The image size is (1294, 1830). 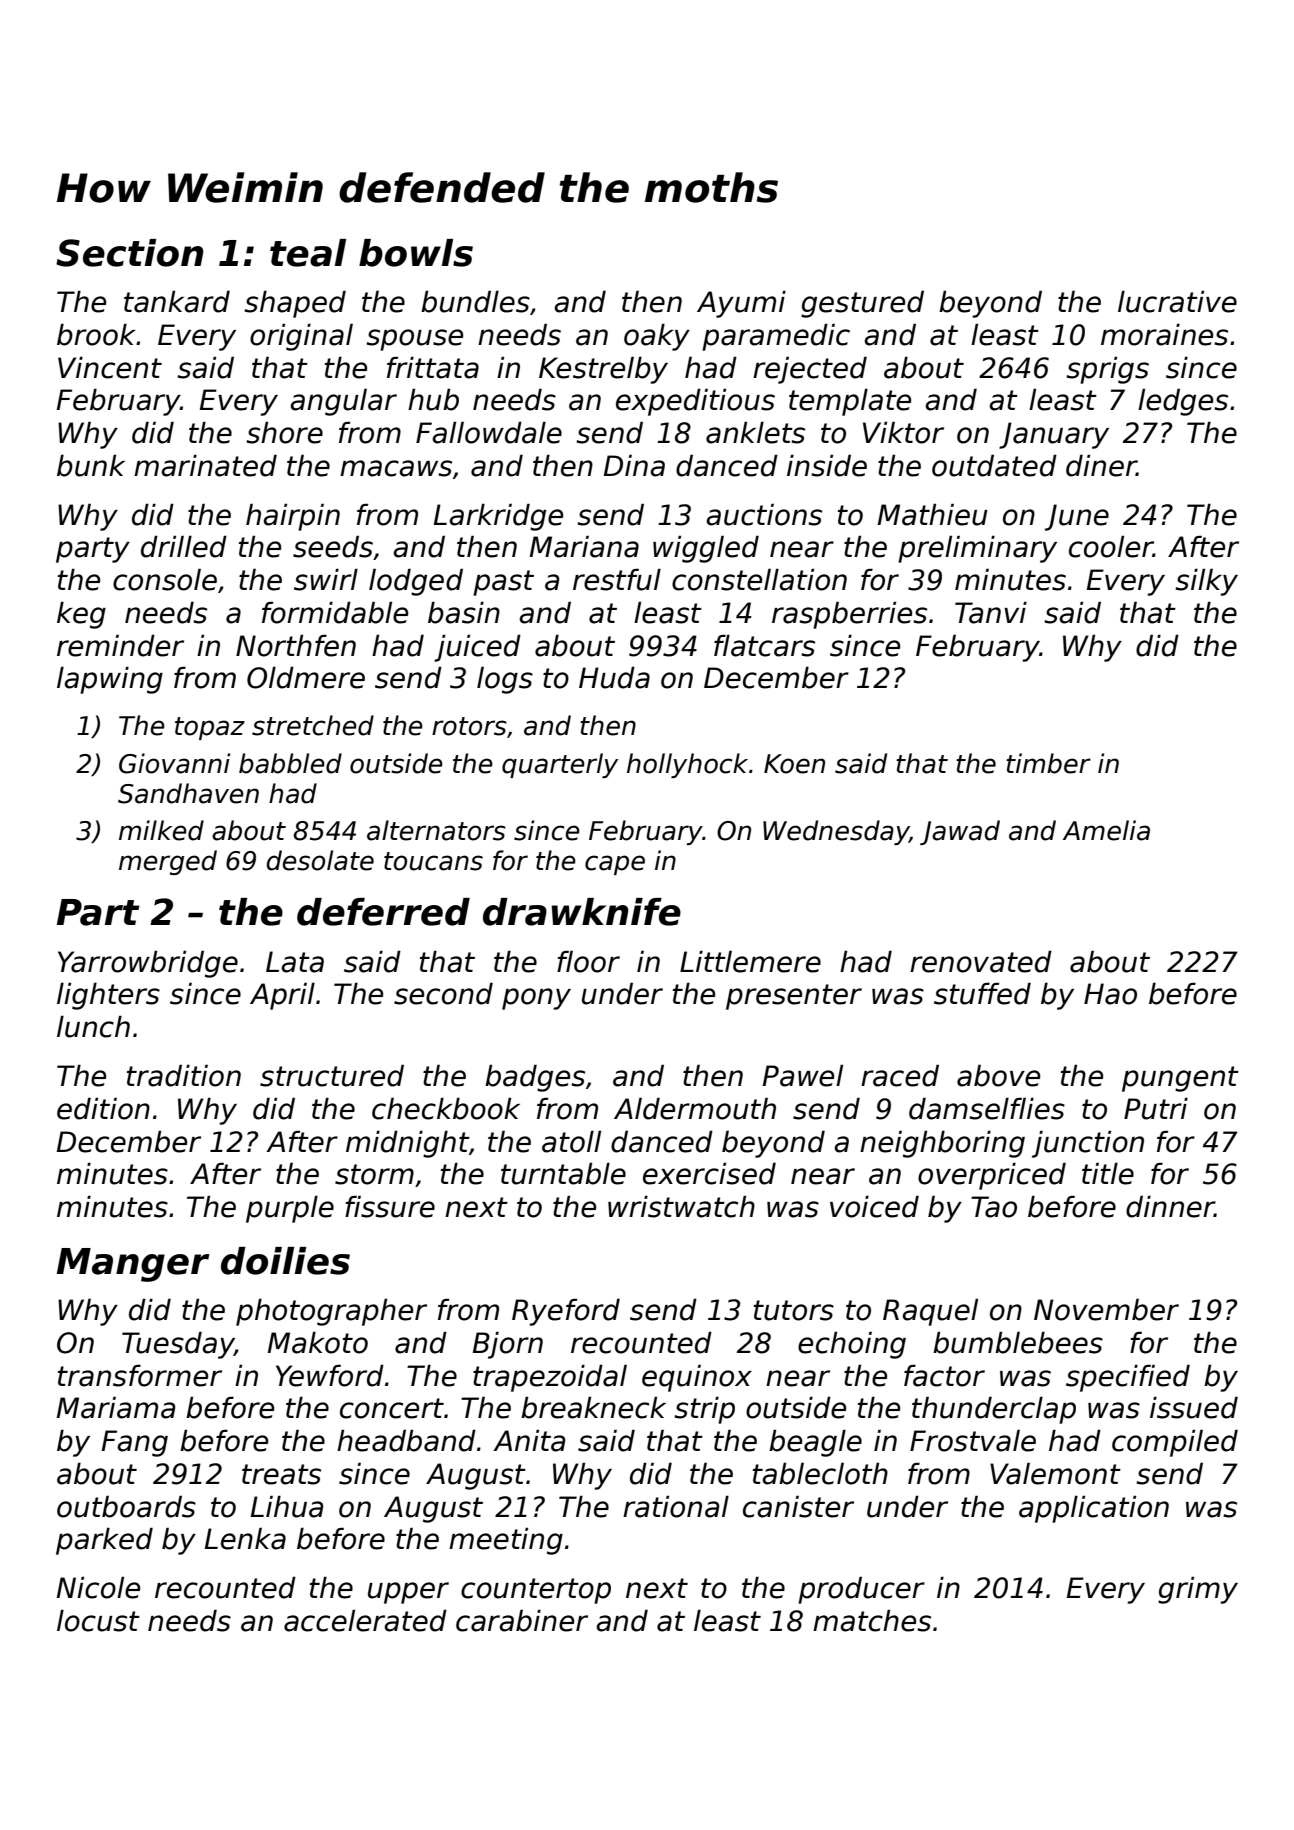 What do you see at coordinates (872, 1621) in the image?
I see `matches` at bounding box center [872, 1621].
